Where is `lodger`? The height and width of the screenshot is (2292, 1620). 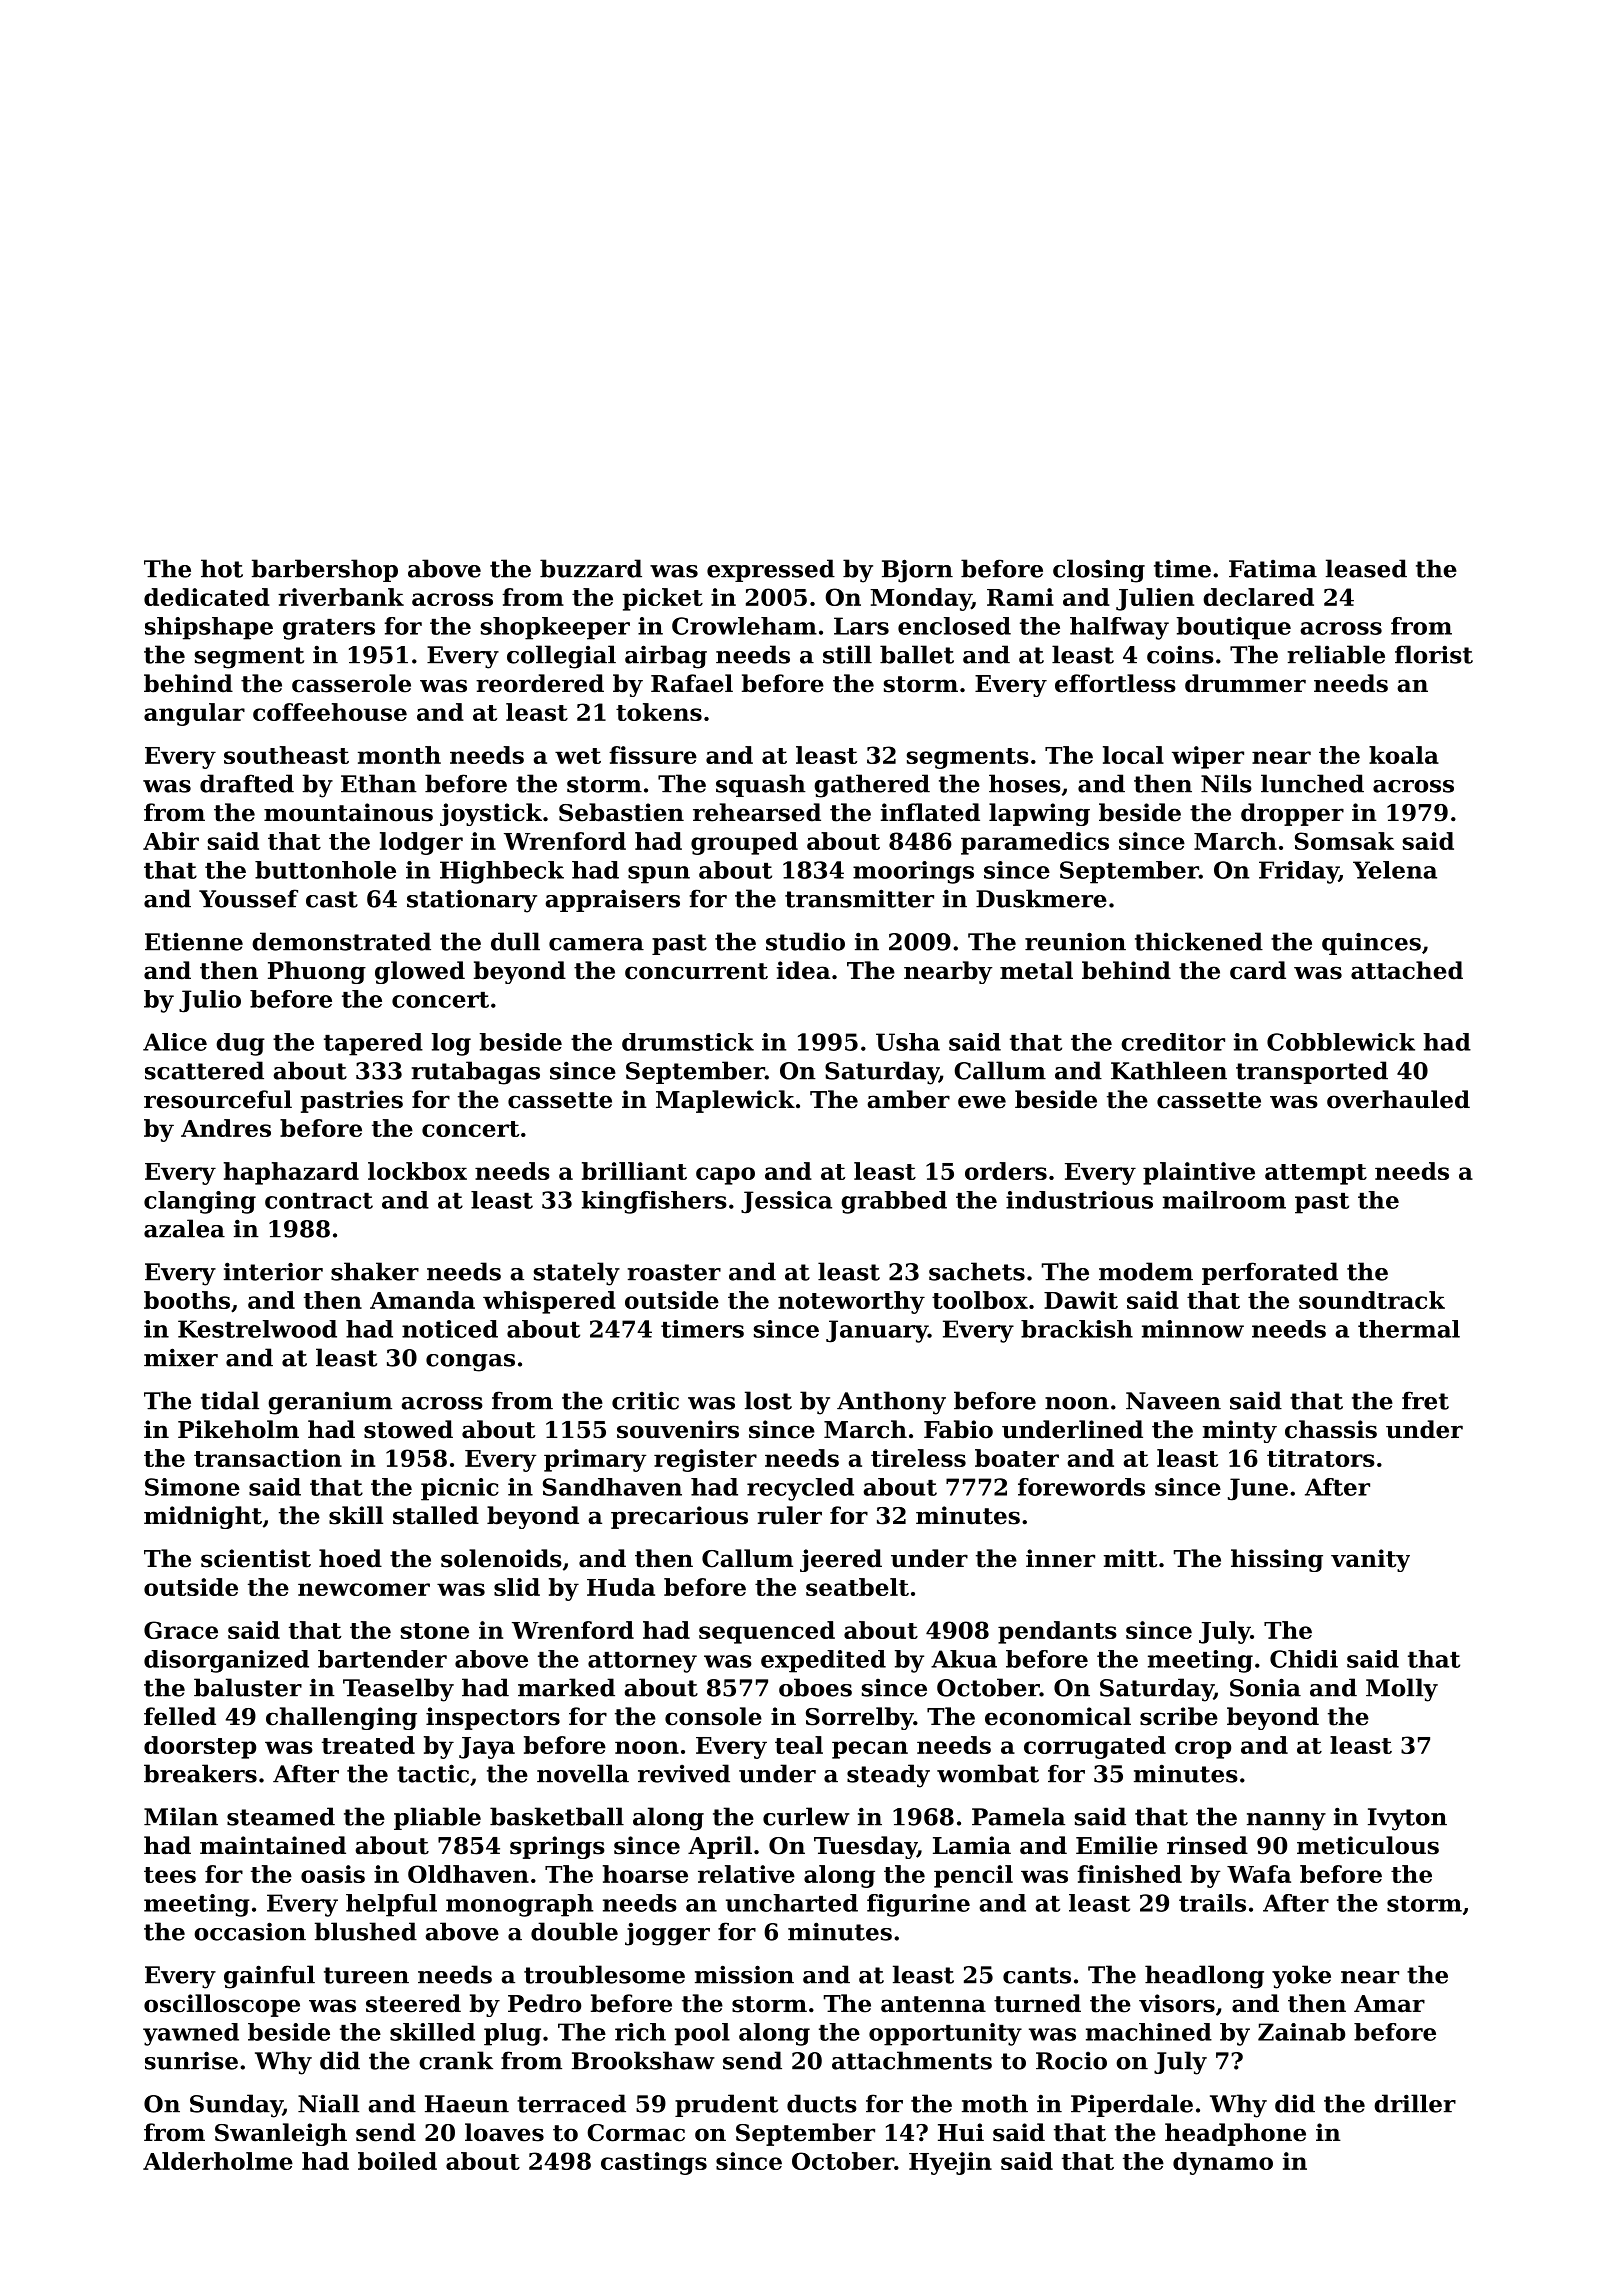
lodger is located at coordinates (421, 843).
